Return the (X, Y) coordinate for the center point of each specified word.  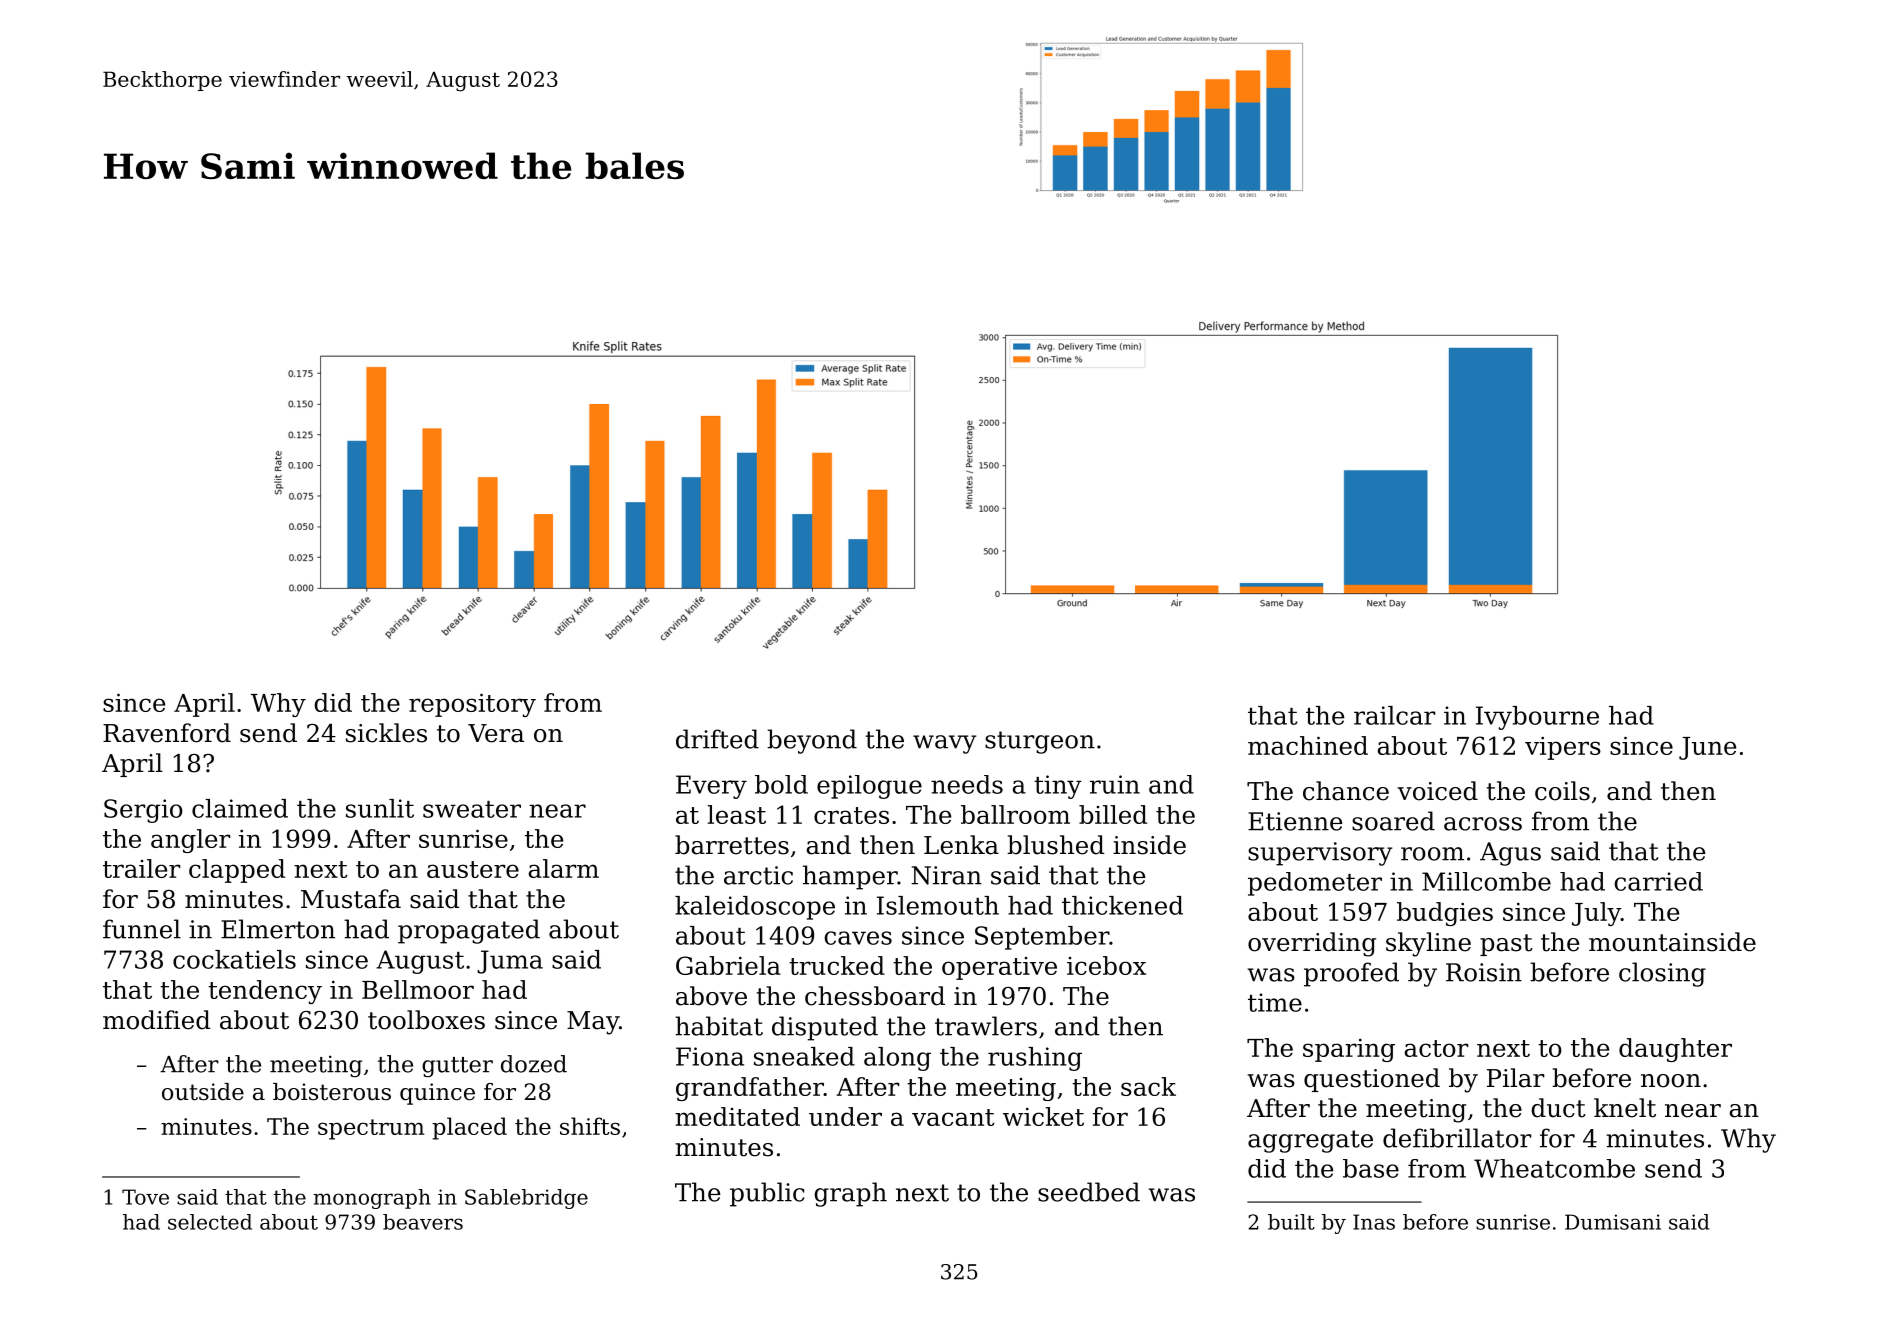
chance (1346, 791)
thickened (1122, 905)
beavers (423, 1222)
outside (203, 1092)
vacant (953, 1117)
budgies (1445, 914)
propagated (469, 931)
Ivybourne (1537, 718)
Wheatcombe (1554, 1168)
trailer (141, 868)
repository (472, 705)
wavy (944, 744)
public (767, 1194)
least (736, 814)
